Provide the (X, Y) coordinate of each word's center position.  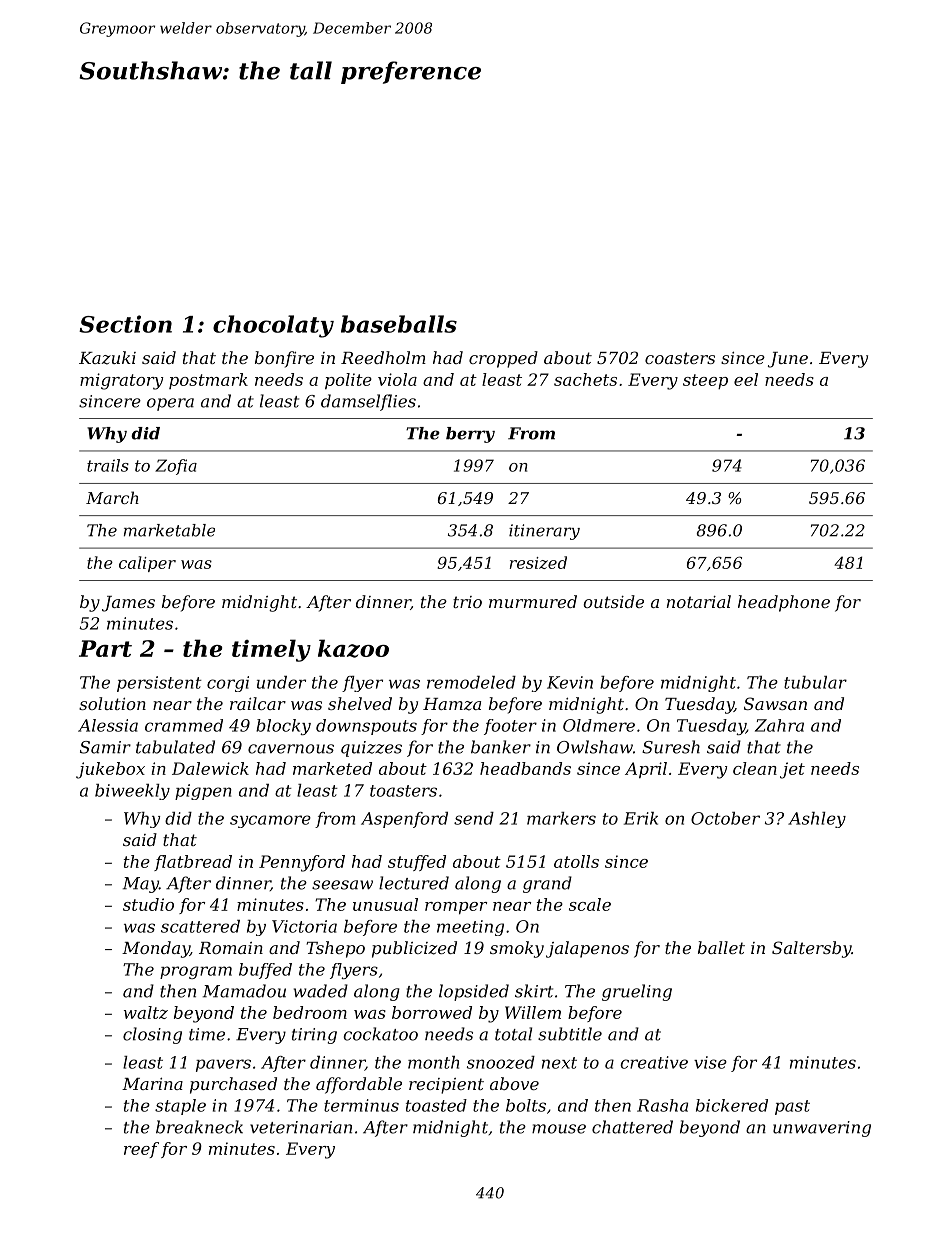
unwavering (822, 1129)
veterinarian (301, 1127)
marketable (169, 530)
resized (538, 562)
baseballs (399, 324)
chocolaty (273, 326)
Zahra (779, 725)
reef (141, 1150)
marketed (332, 768)
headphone (784, 603)
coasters (680, 358)
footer (510, 727)
